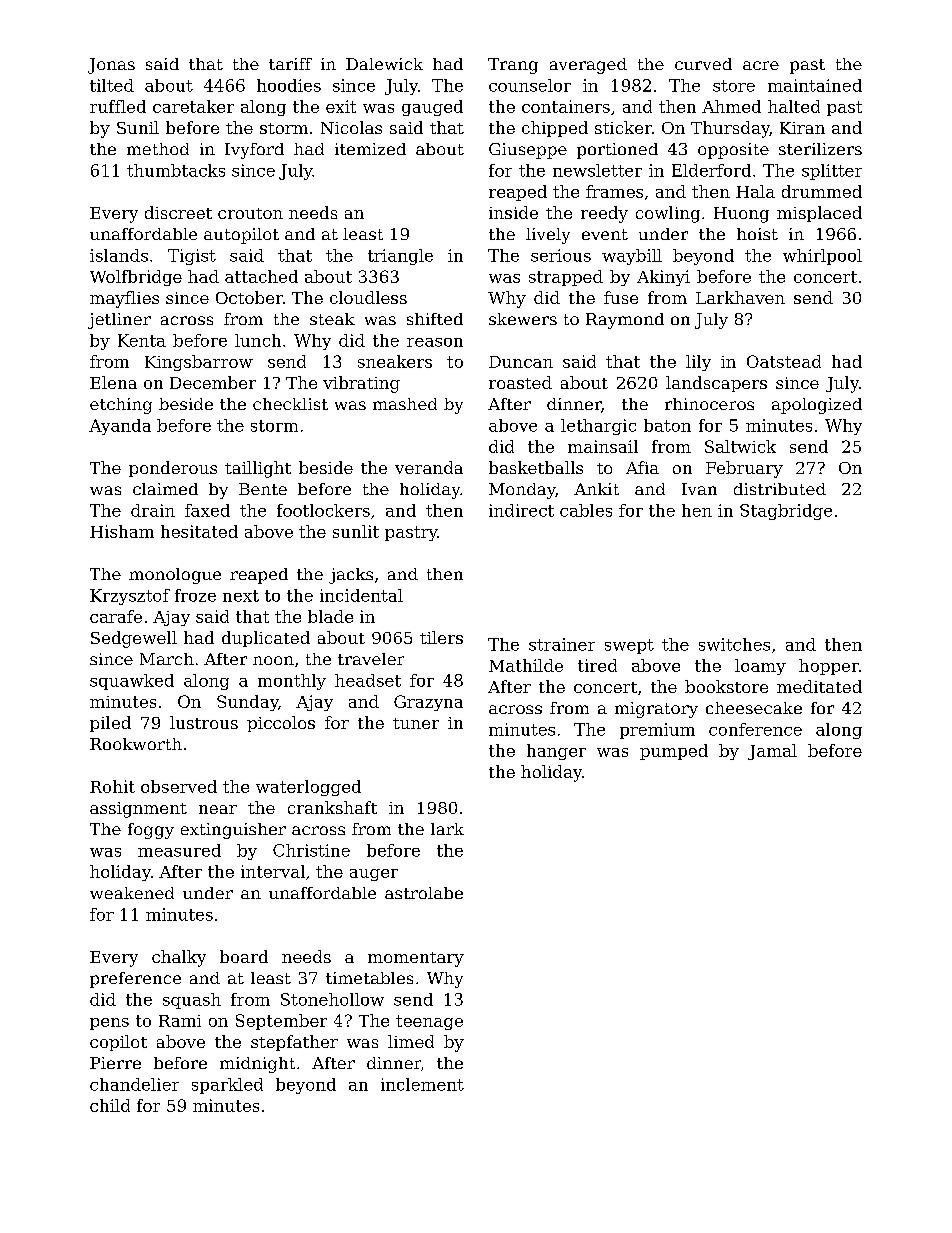 The width and height of the screenshot is (952, 1233). Describe the element at coordinates (521, 510) in the screenshot. I see `indirect` at that location.
